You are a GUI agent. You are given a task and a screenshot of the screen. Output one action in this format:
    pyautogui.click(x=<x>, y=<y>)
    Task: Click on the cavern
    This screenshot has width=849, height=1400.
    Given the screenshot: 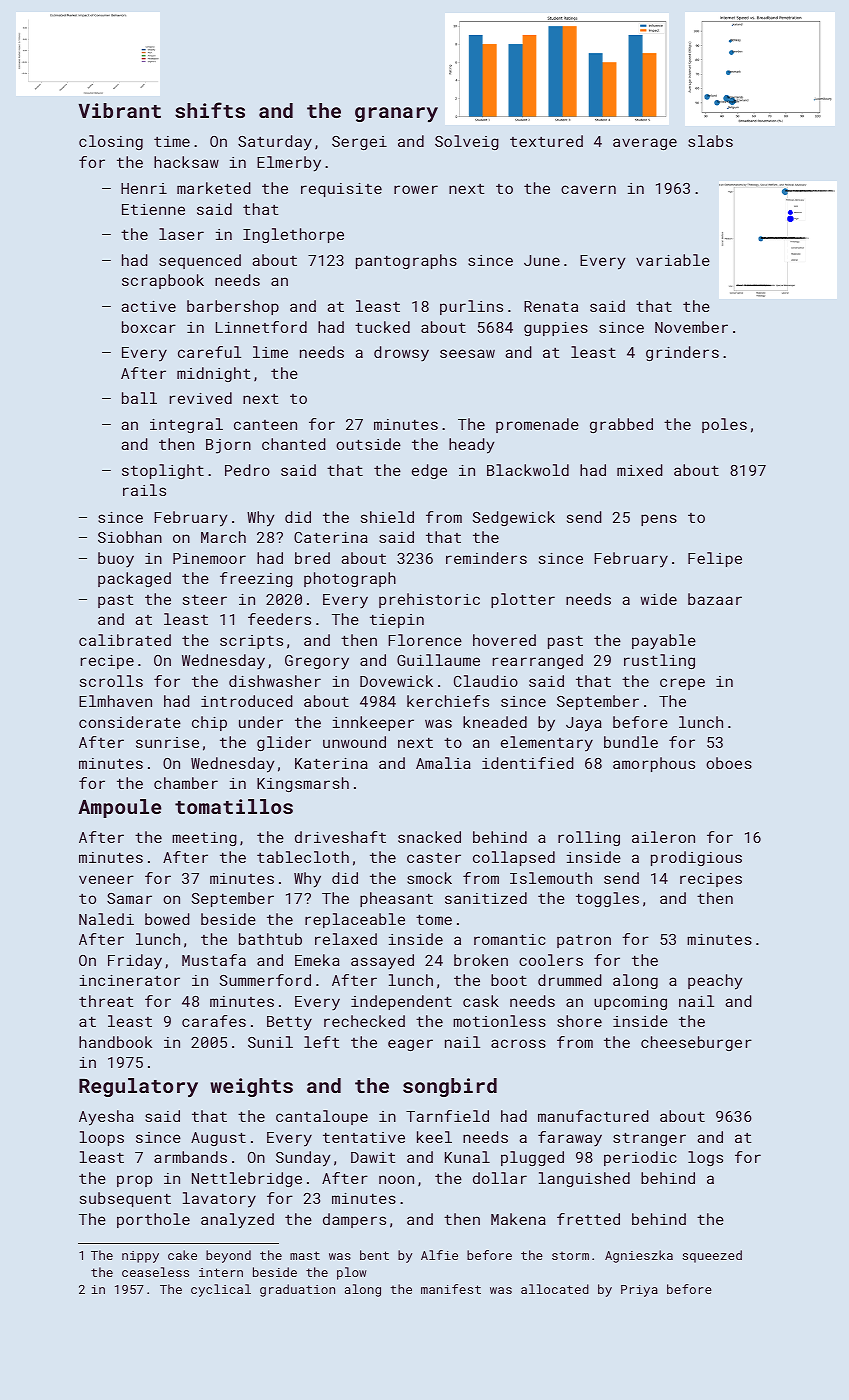 What is the action you would take?
    pyautogui.click(x=588, y=189)
